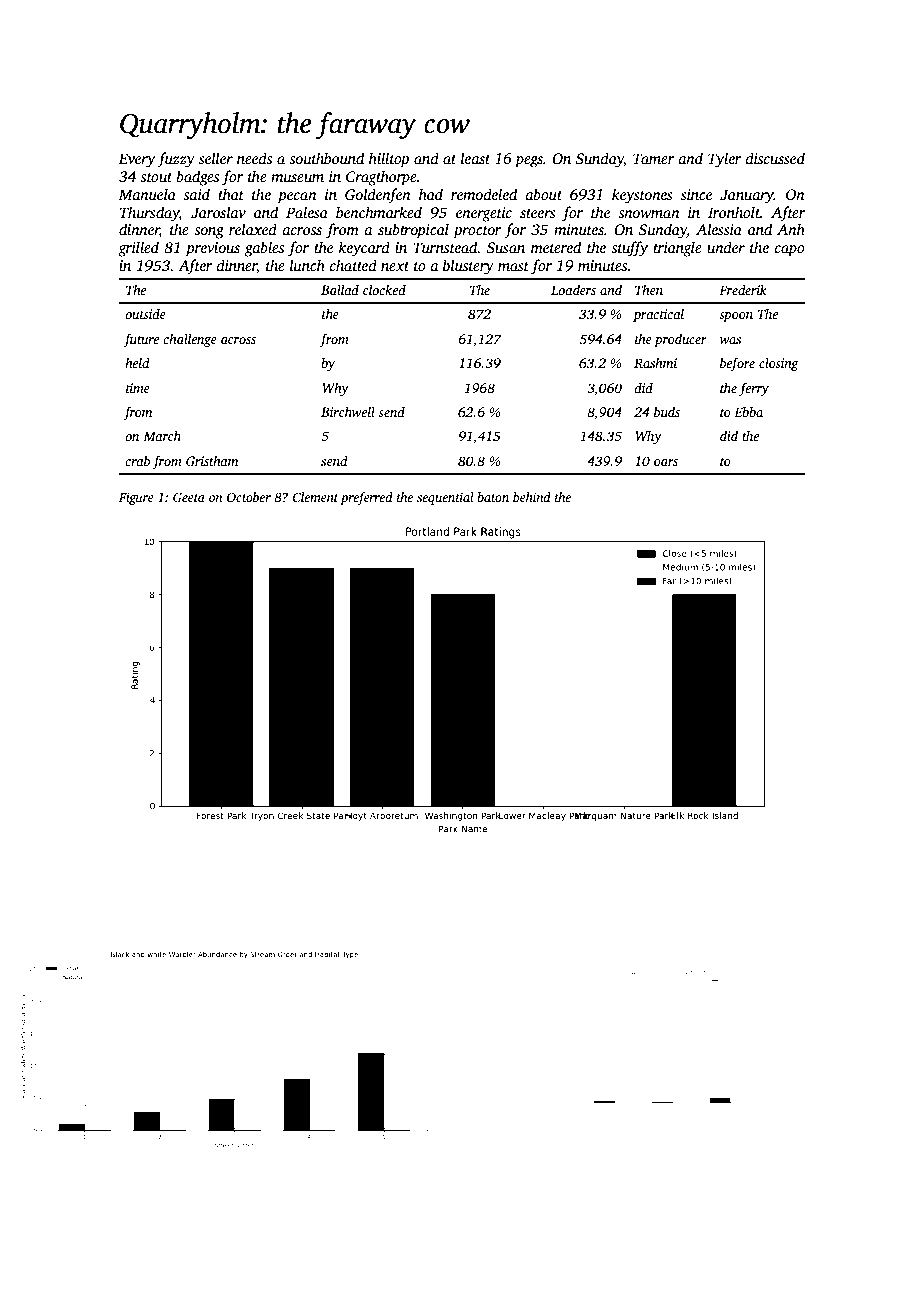 The height and width of the screenshot is (1308, 924). Describe the element at coordinates (677, 249) in the screenshot. I see `triangle` at that location.
